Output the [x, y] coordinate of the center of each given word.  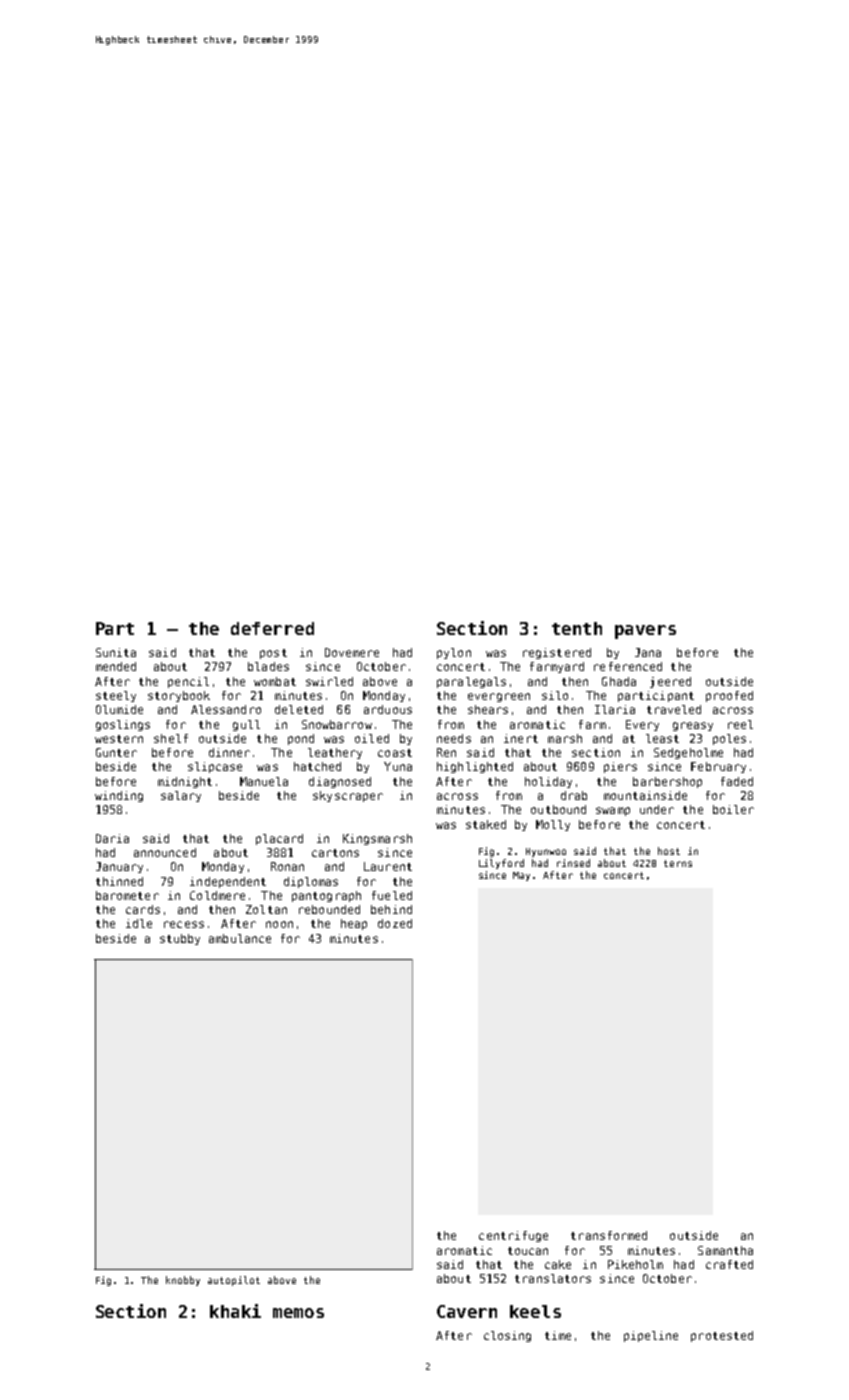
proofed [729, 696]
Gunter [116, 752]
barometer [127, 895]
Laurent [388, 866]
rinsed [573, 863]
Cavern [467, 1311]
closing [507, 1336]
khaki [235, 1311]
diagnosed [340, 782]
